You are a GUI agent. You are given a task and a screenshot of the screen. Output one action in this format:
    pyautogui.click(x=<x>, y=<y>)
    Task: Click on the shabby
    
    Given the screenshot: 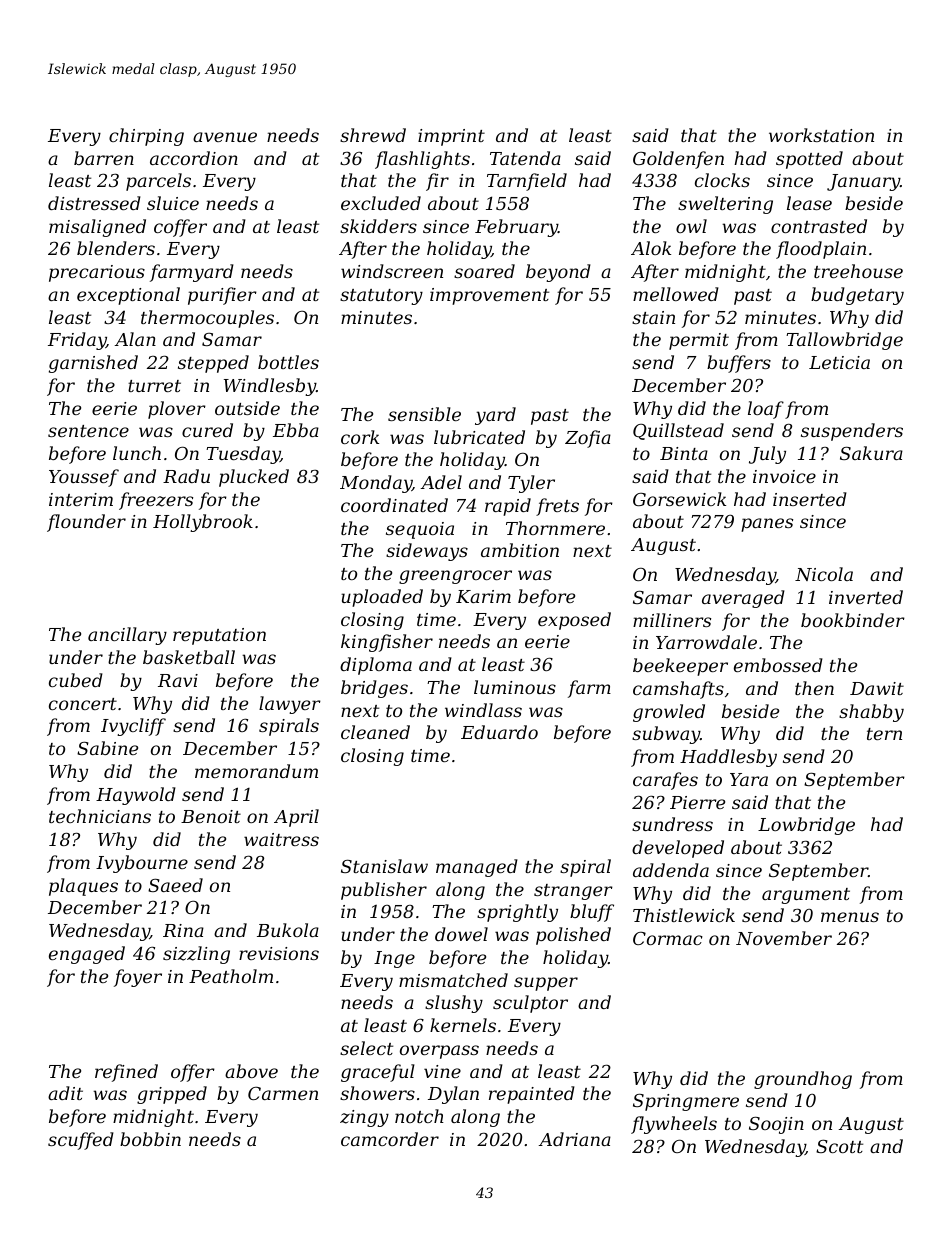 What is the action you would take?
    pyautogui.click(x=871, y=713)
